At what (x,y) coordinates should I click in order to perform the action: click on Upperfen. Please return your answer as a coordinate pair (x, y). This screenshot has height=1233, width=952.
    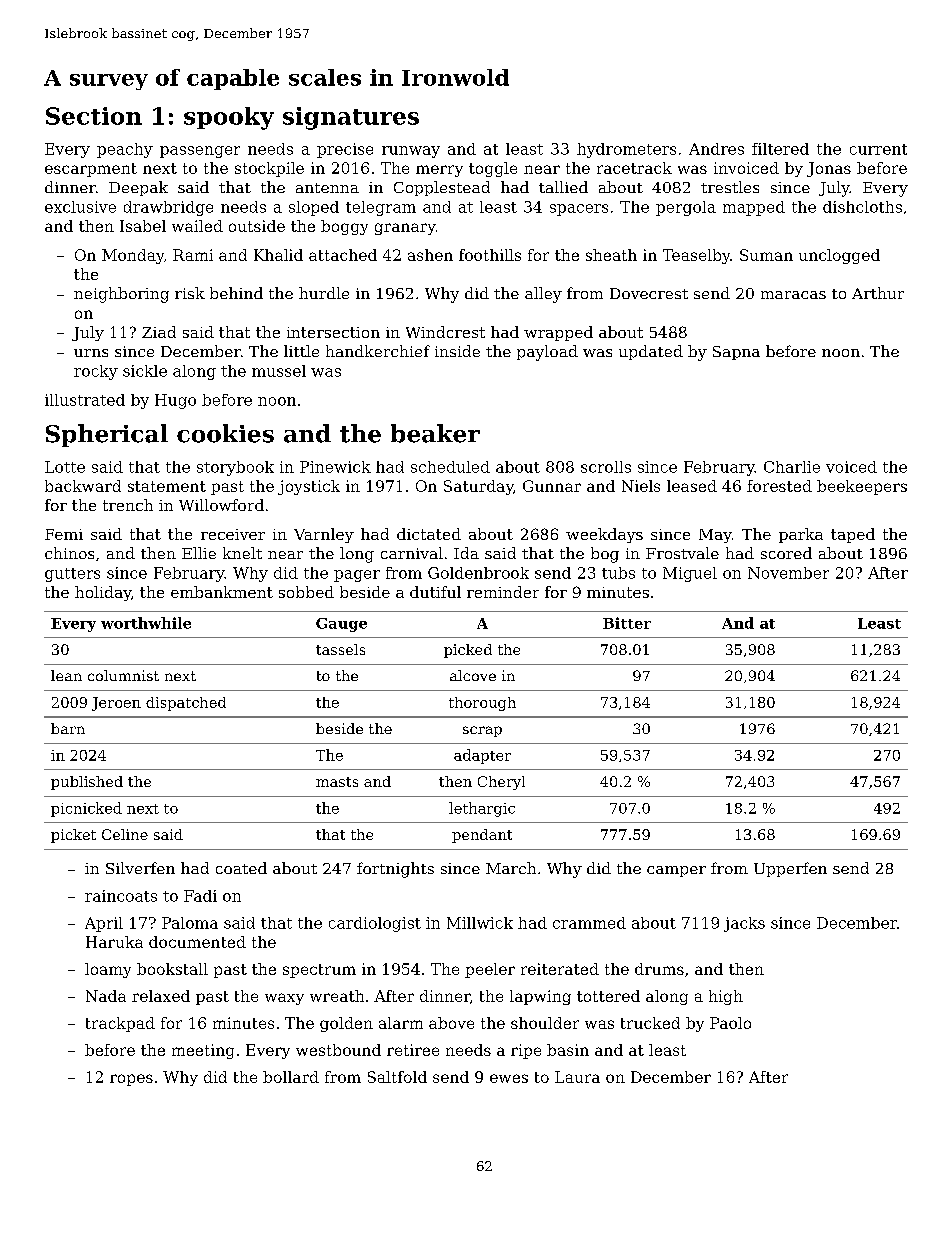
    Looking at the image, I should click on (790, 869).
